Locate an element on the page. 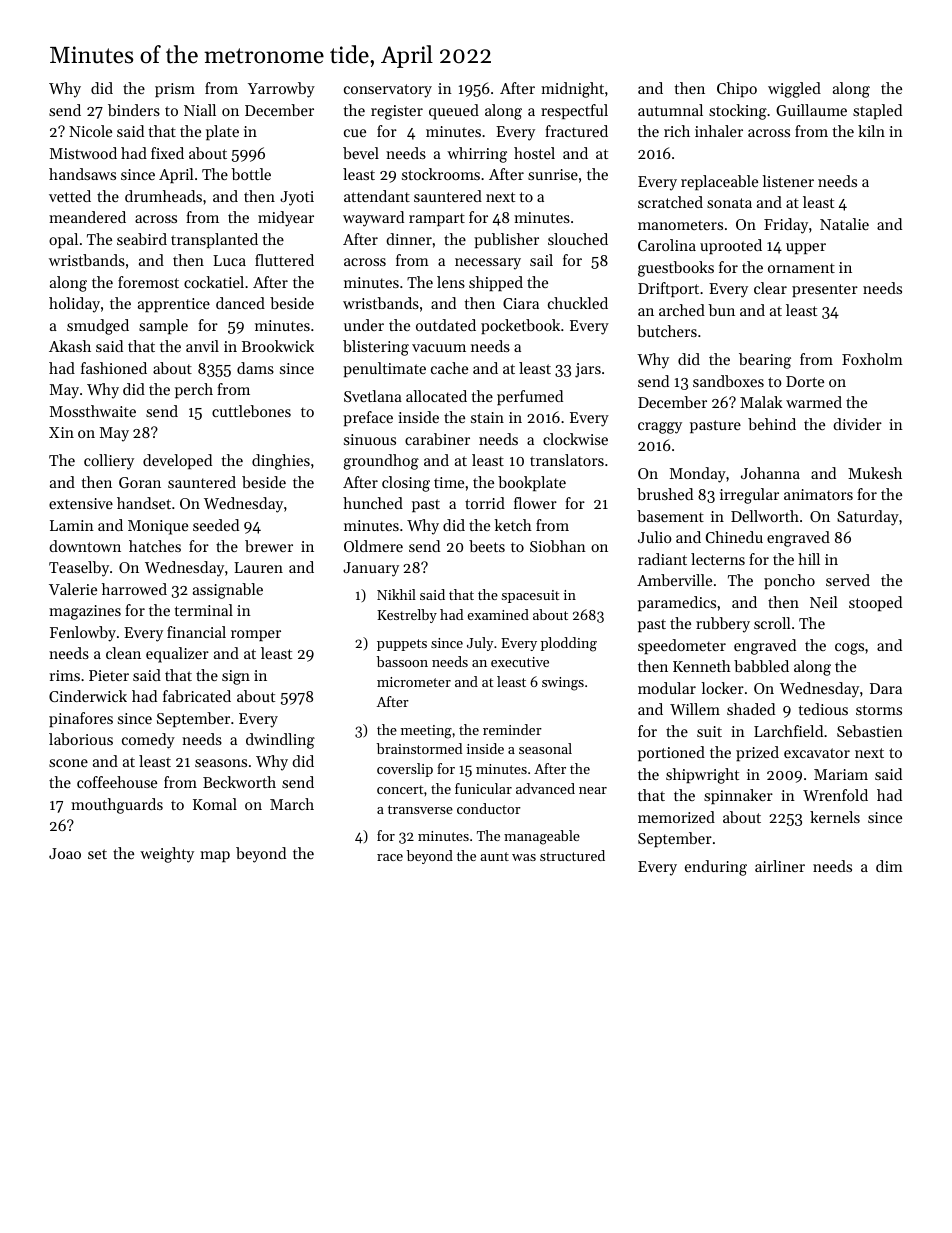  under is located at coordinates (364, 325).
